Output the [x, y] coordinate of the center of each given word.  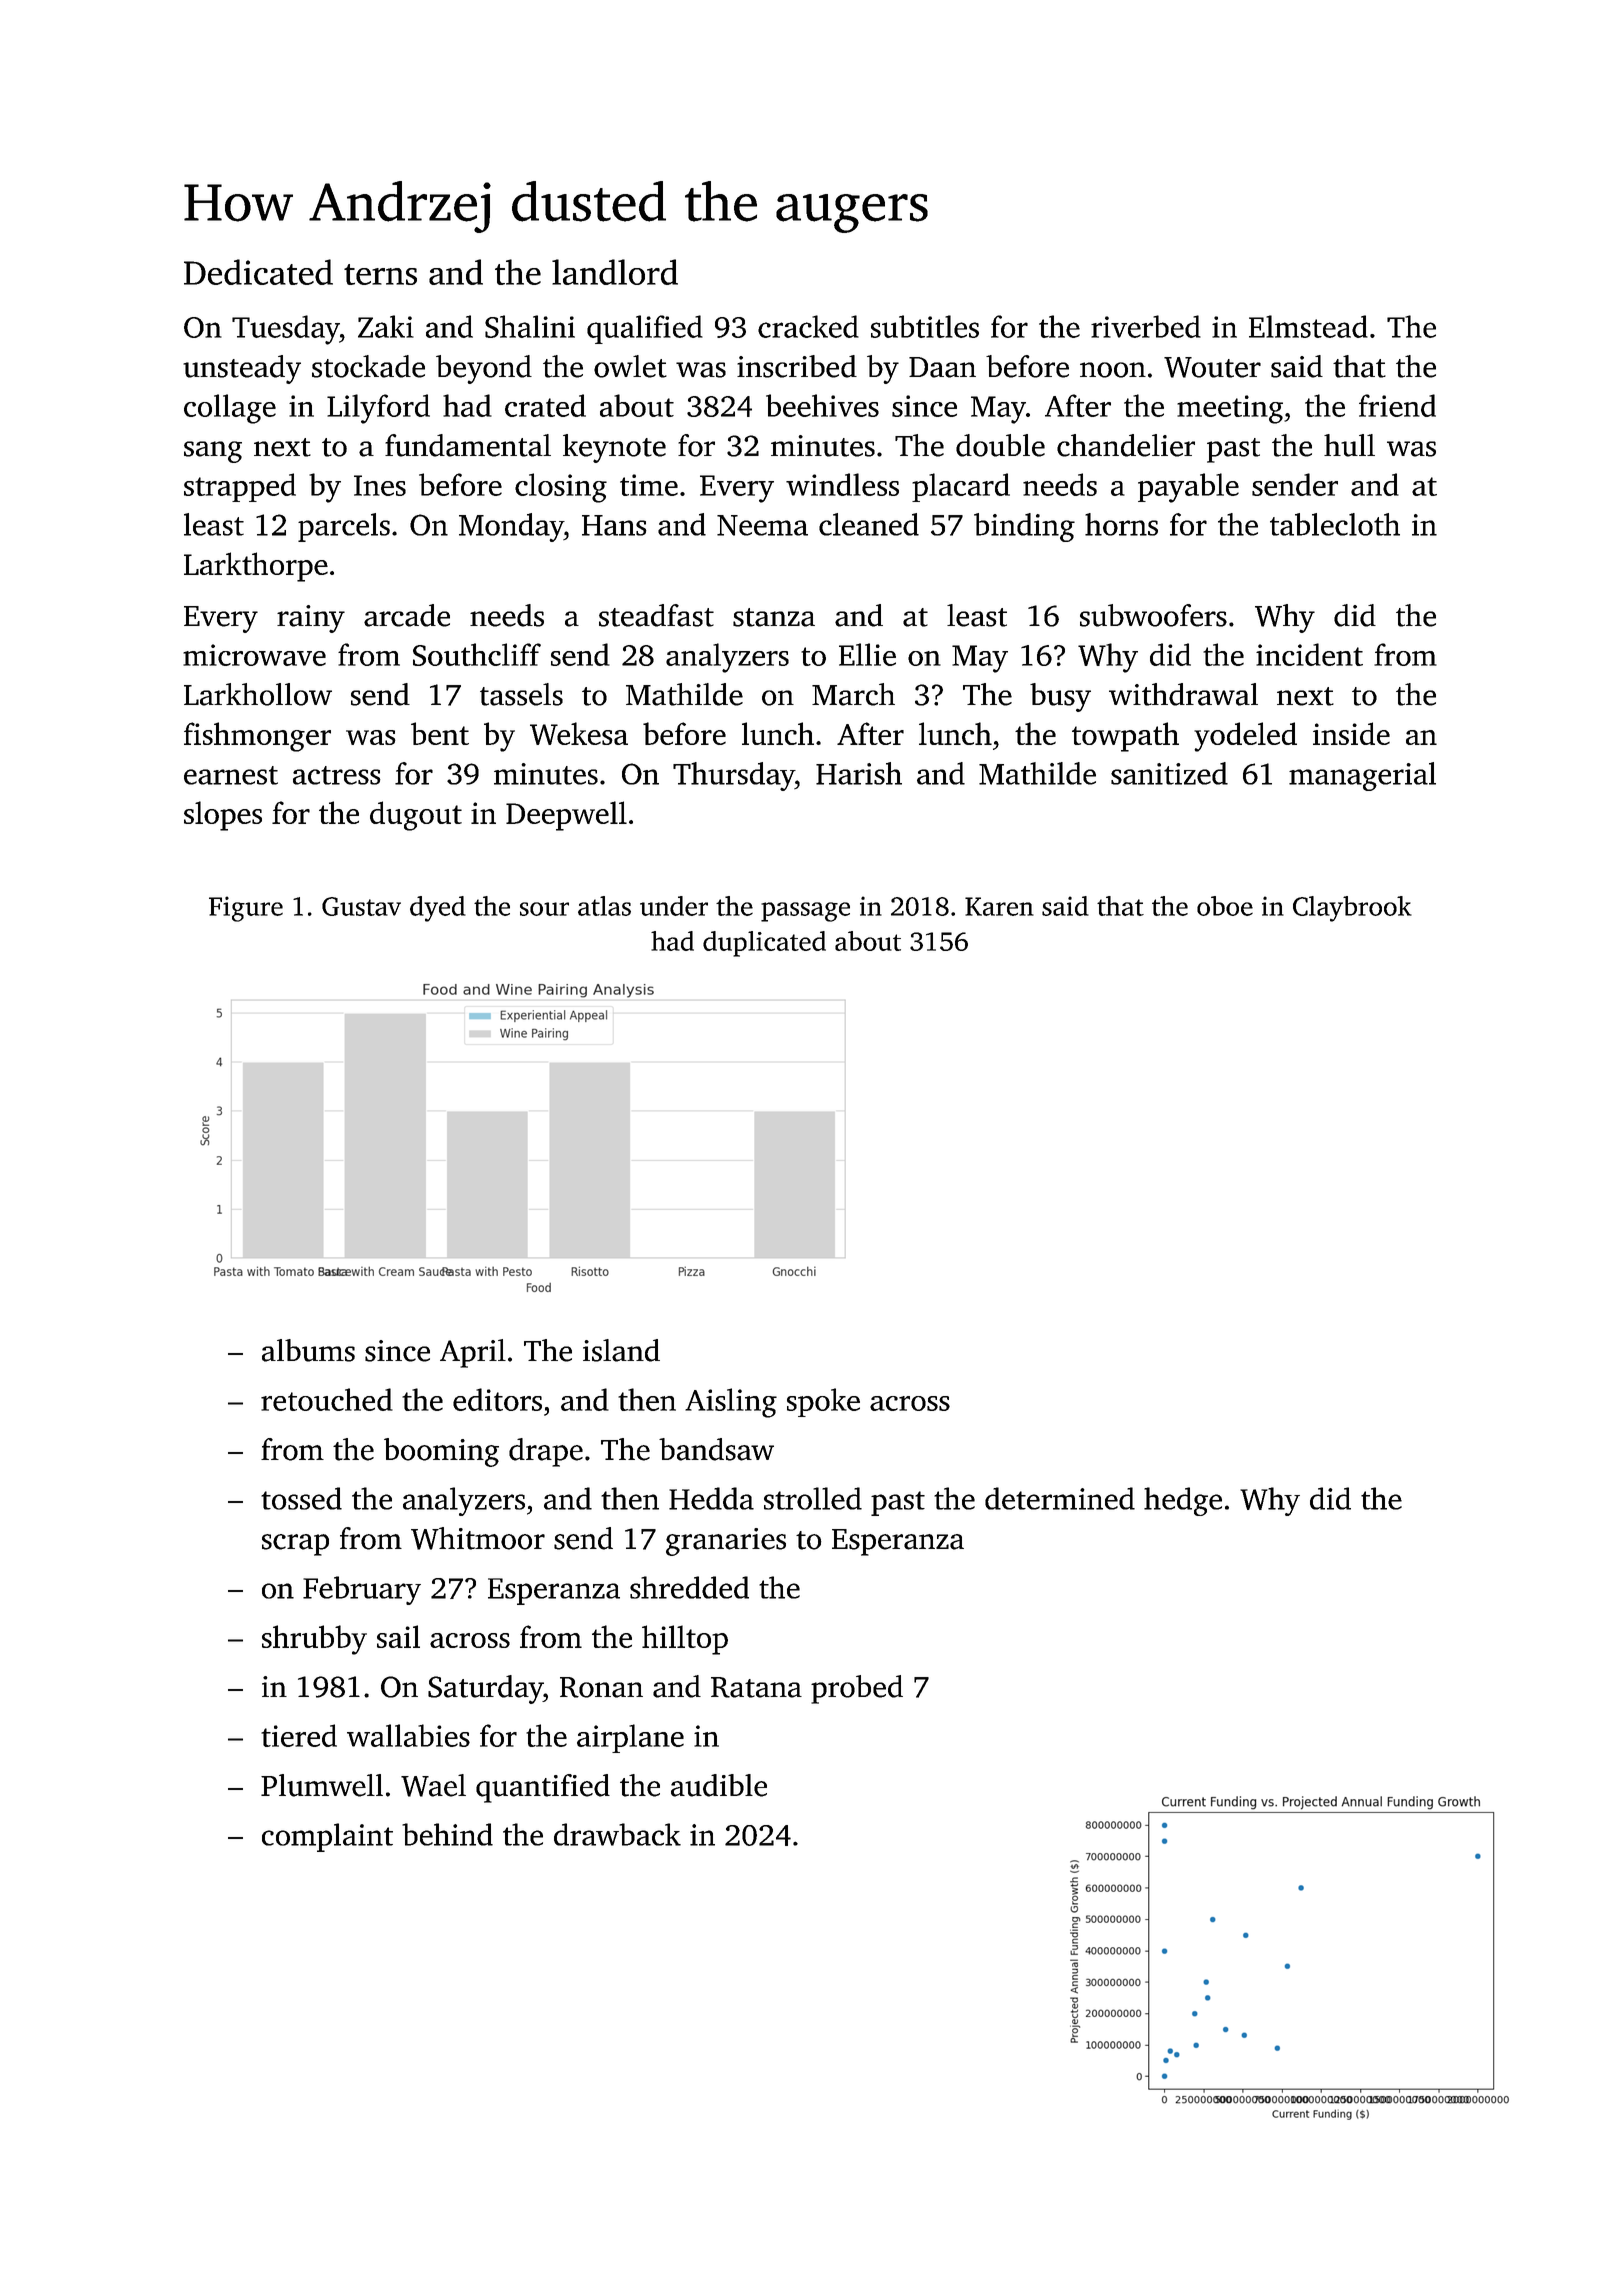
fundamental [468, 445]
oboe [1225, 906]
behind [447, 1834]
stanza [774, 617]
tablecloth [1335, 524]
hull [1349, 445]
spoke [823, 1402]
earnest [231, 775]
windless [842, 484]
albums [308, 1350]
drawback [617, 1834]
